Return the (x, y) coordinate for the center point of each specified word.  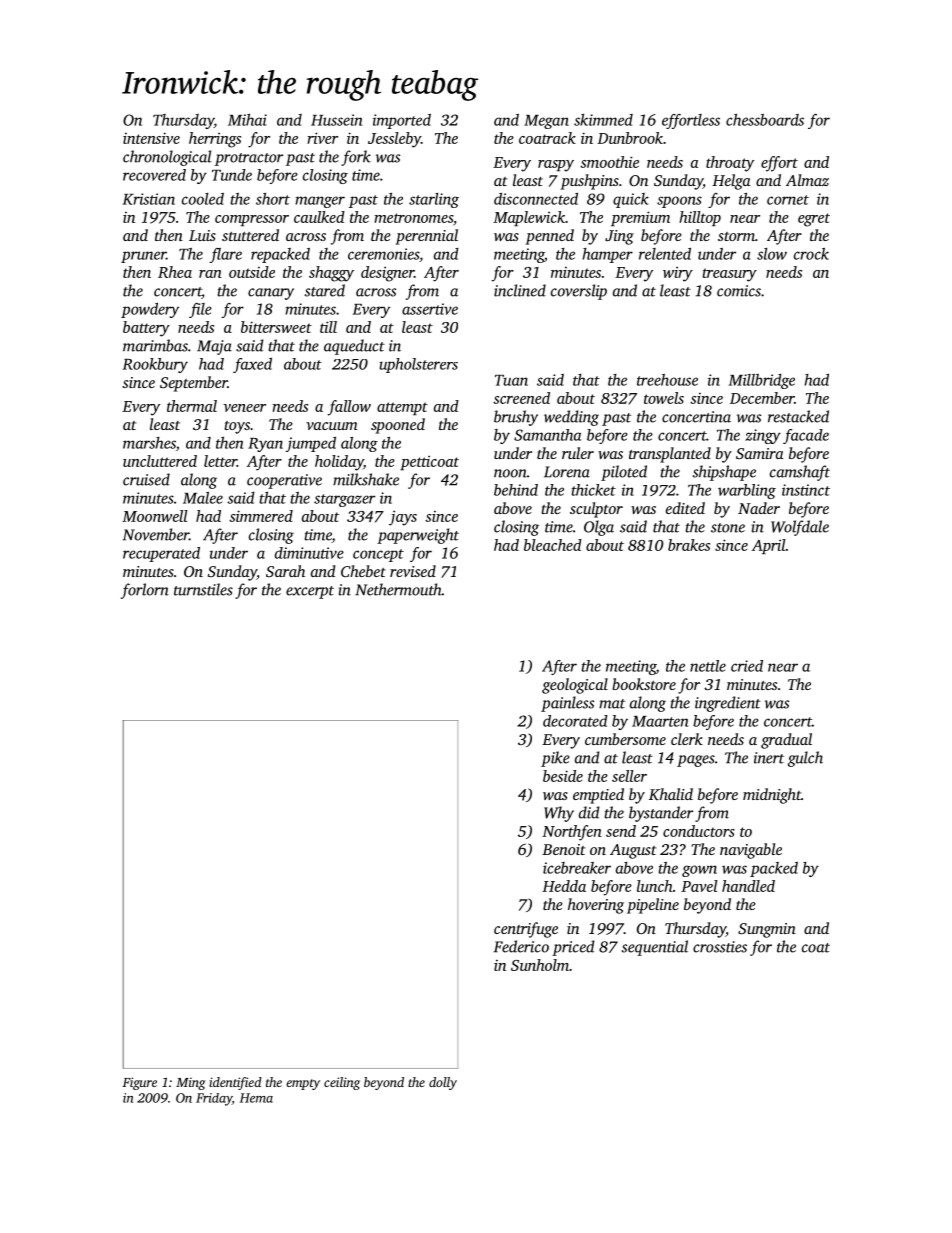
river (322, 138)
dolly (443, 1083)
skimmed (603, 120)
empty (303, 1084)
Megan (546, 122)
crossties (720, 947)
